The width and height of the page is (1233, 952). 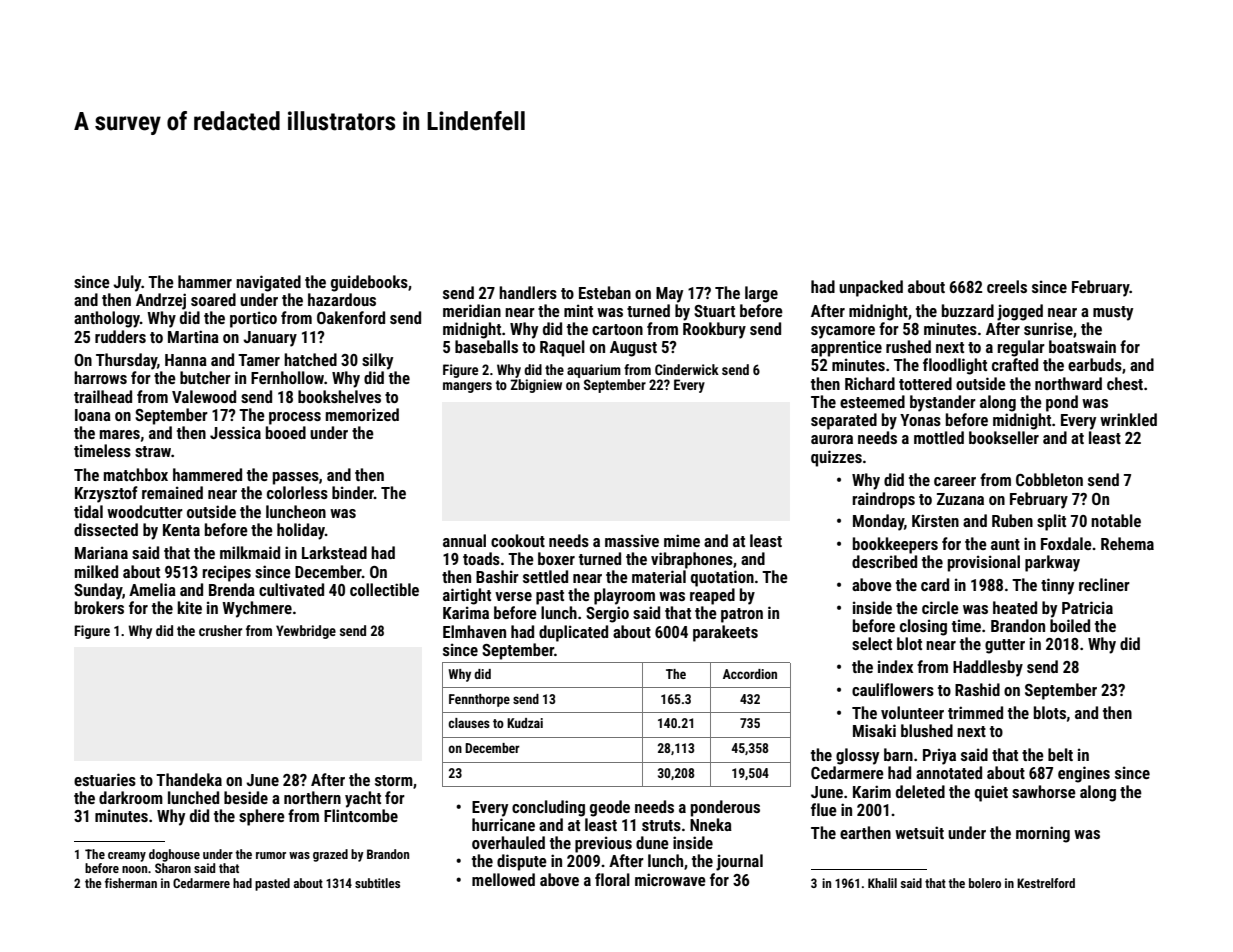 I want to click on patron, so click(x=742, y=615).
